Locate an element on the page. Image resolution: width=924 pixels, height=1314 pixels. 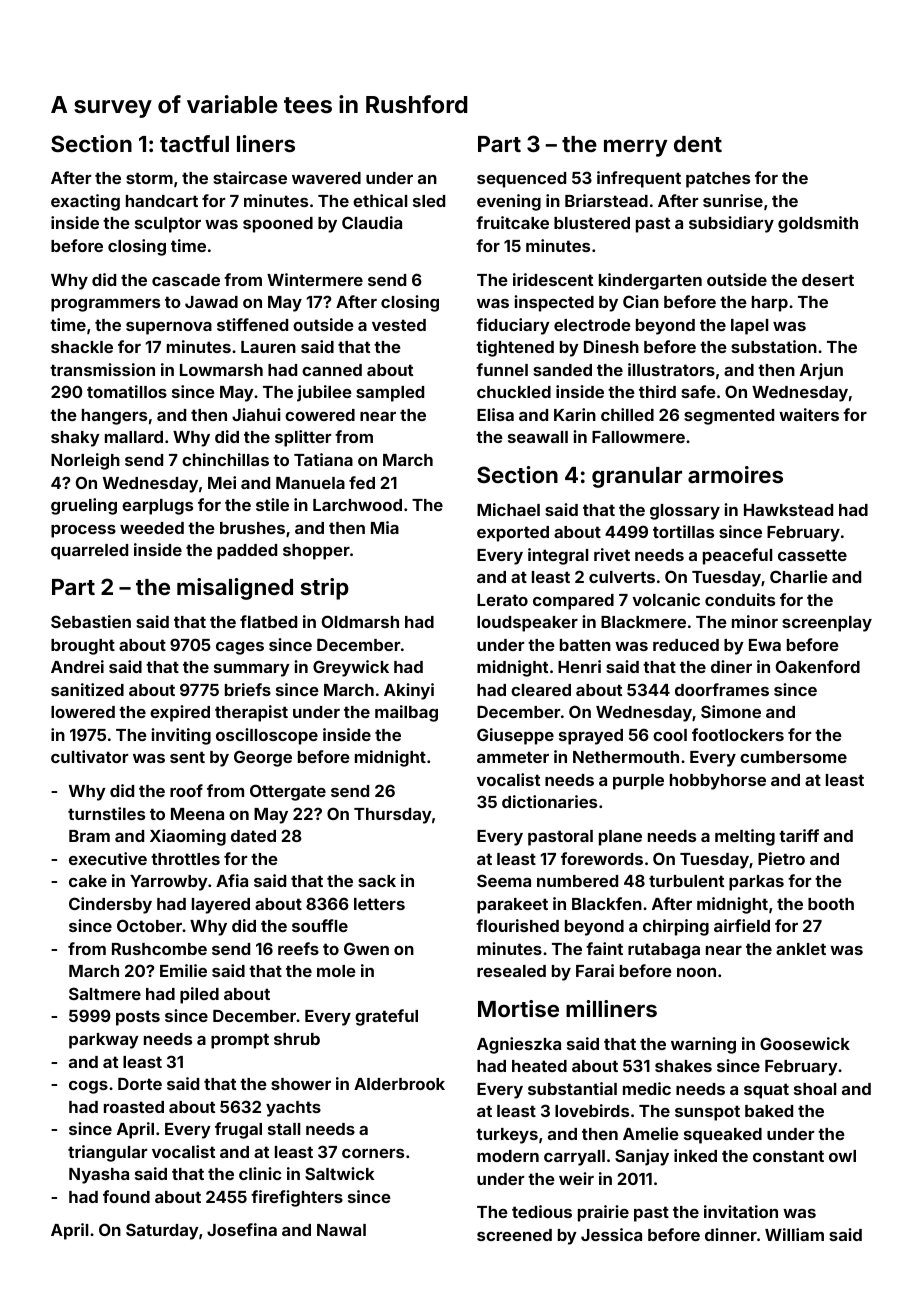
hobbyhorse is located at coordinates (718, 782).
